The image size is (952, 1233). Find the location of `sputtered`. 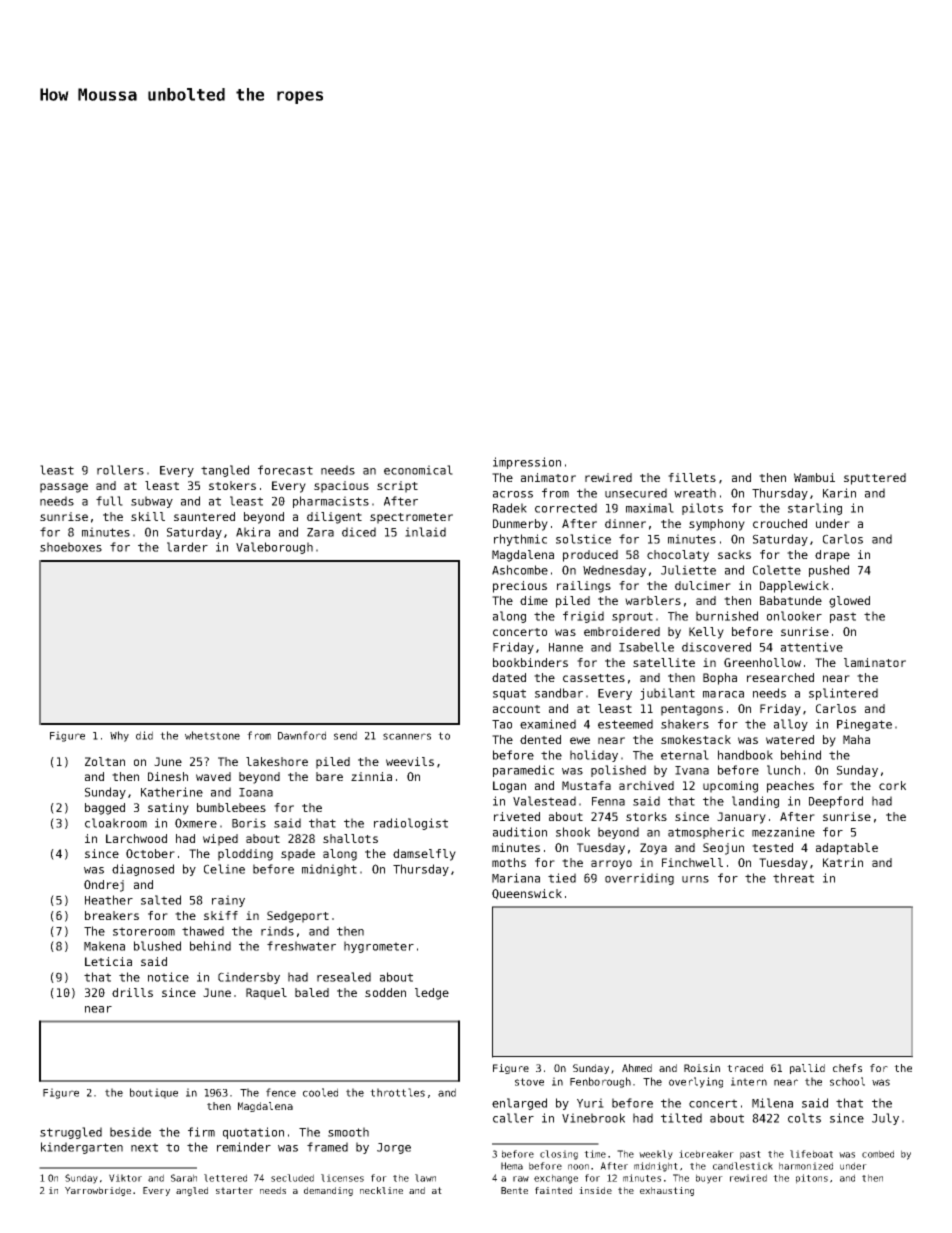

sputtered is located at coordinates (875, 479).
